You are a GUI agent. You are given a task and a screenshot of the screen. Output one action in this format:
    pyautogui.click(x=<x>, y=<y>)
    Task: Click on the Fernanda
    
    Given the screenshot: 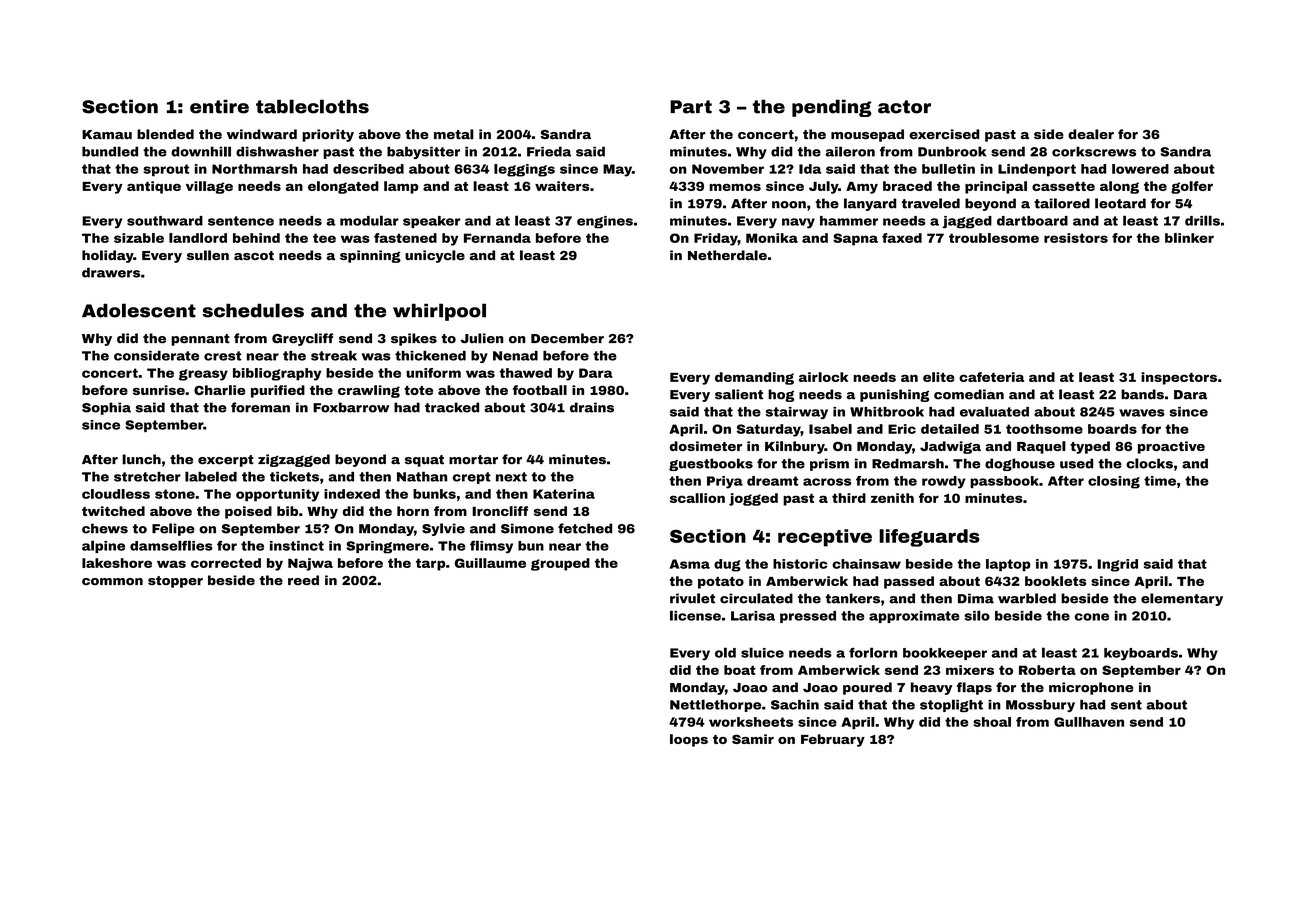 What is the action you would take?
    pyautogui.click(x=497, y=238)
